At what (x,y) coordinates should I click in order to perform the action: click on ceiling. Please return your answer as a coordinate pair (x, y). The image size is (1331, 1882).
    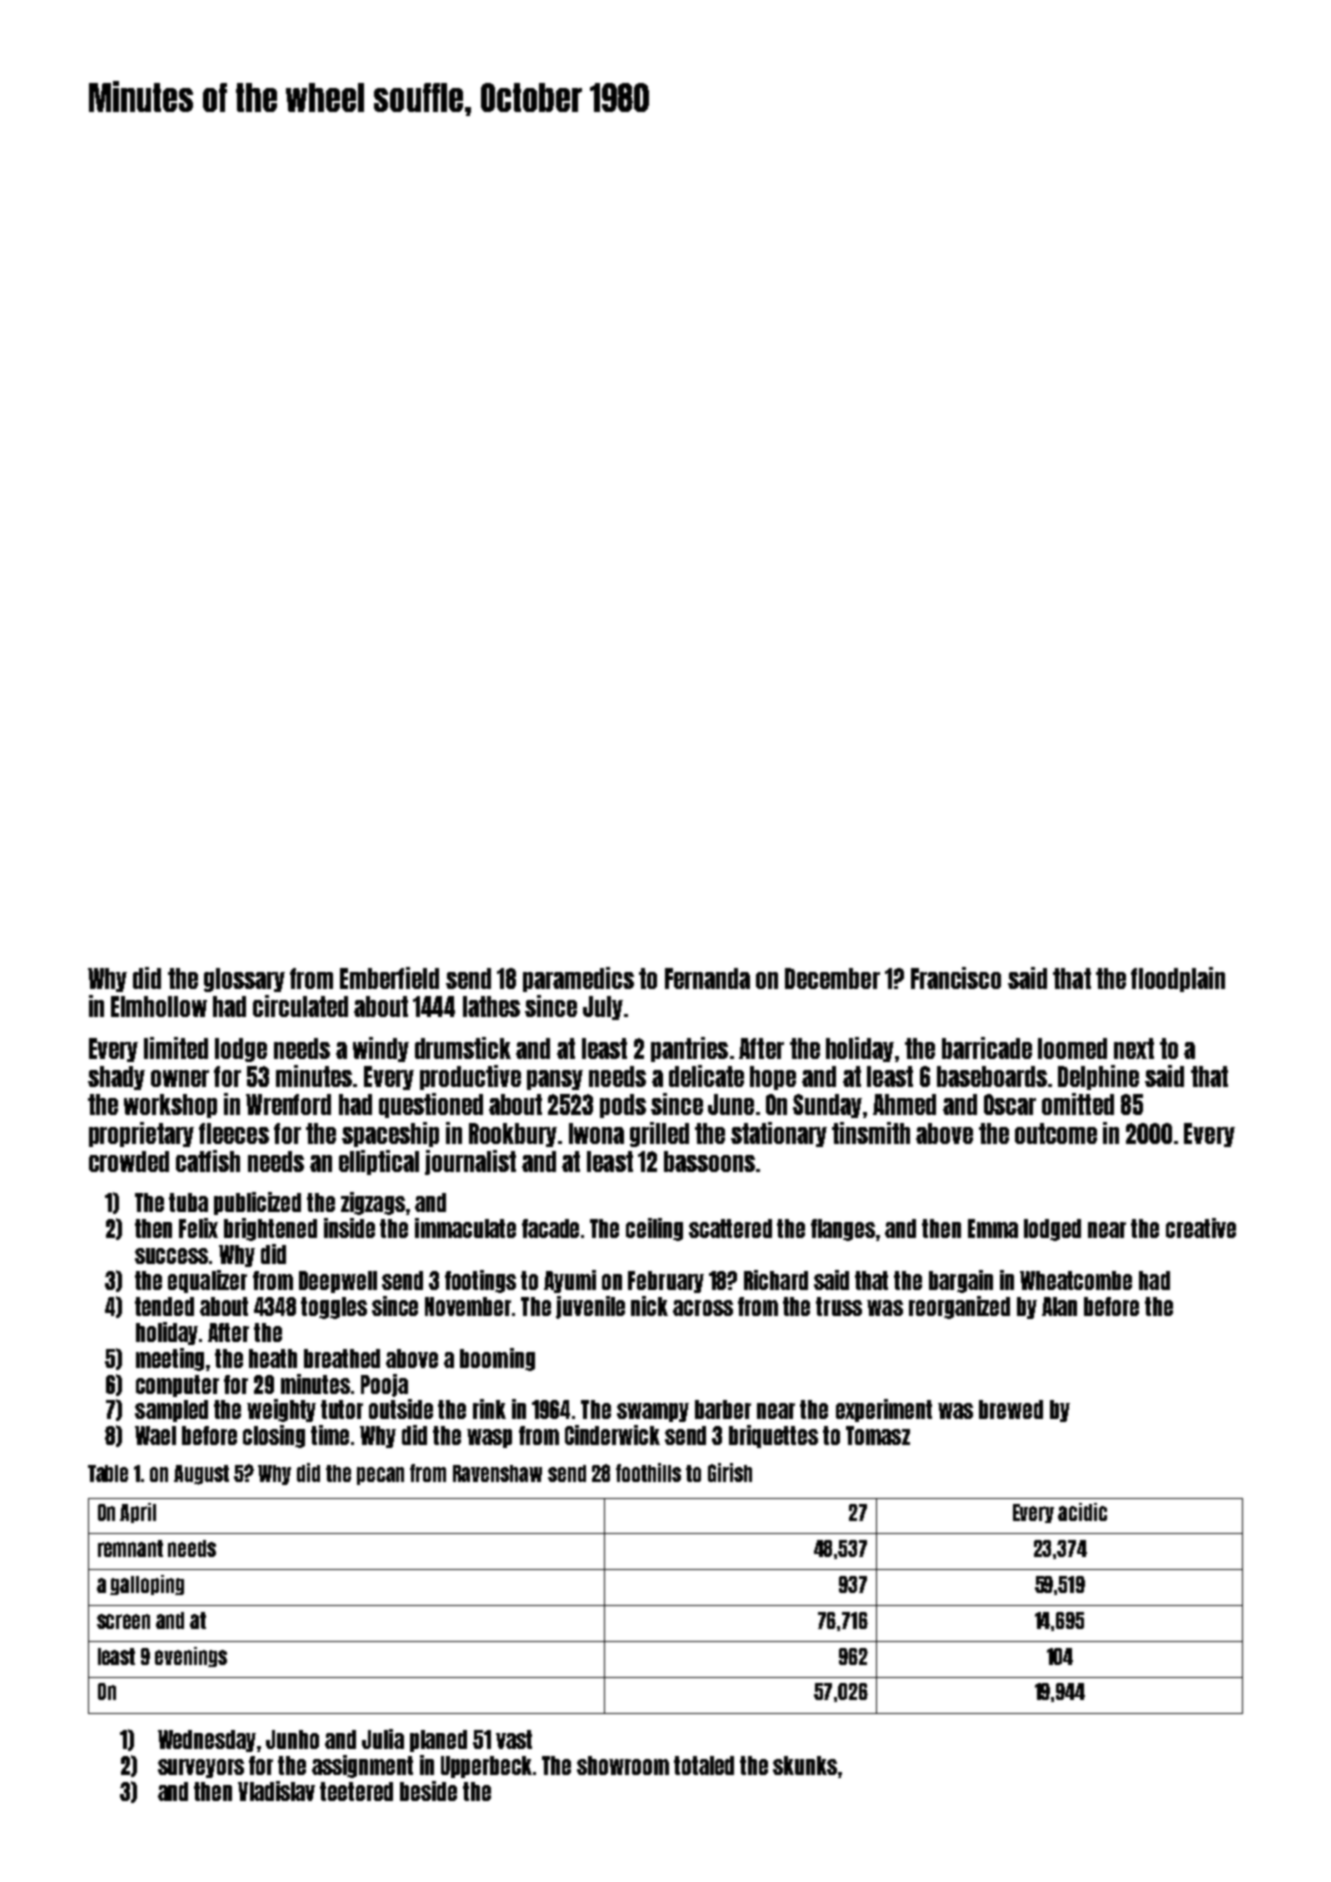
    Looking at the image, I should click on (654, 1229).
